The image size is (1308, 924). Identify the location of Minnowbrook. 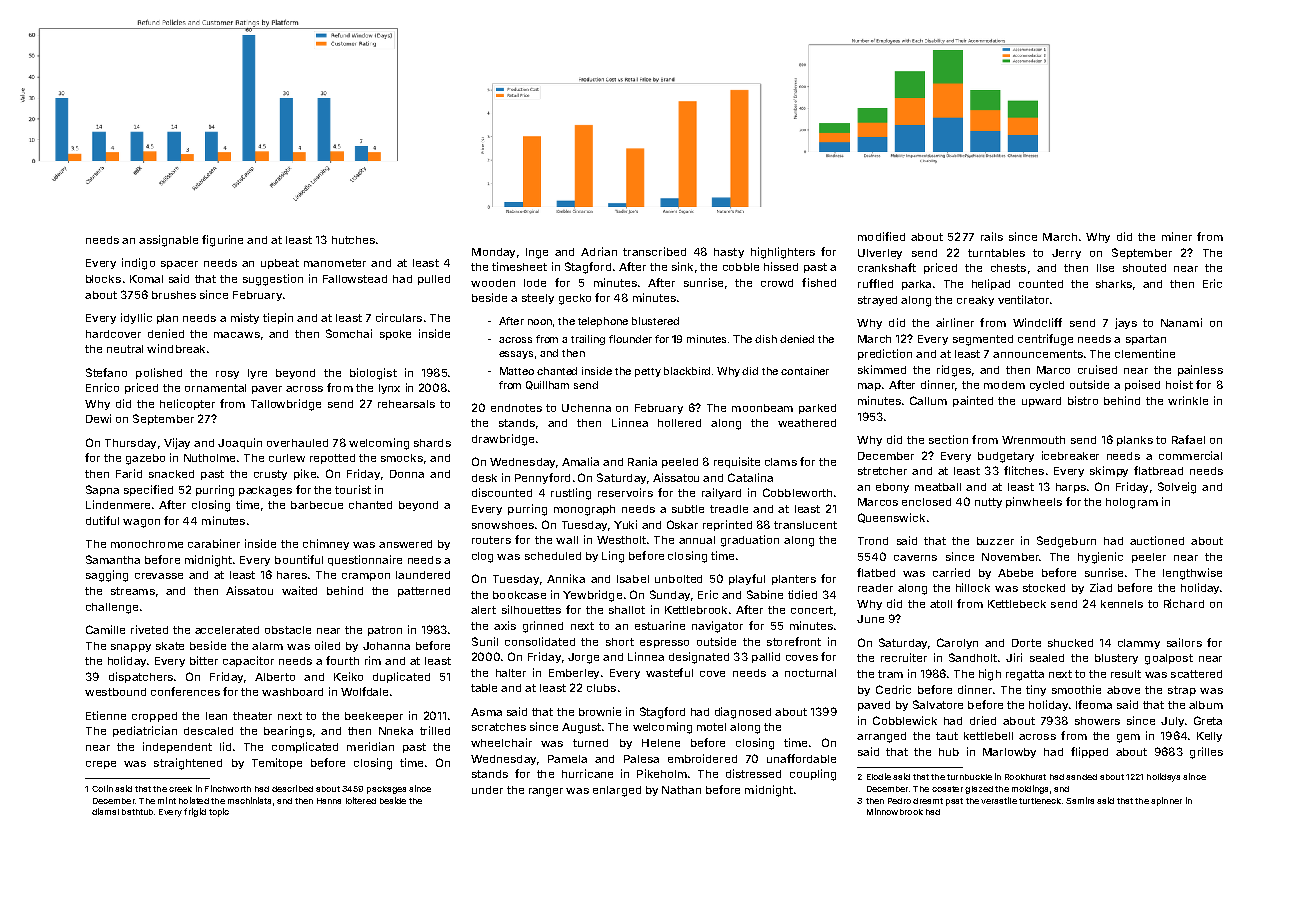
(895, 811).
